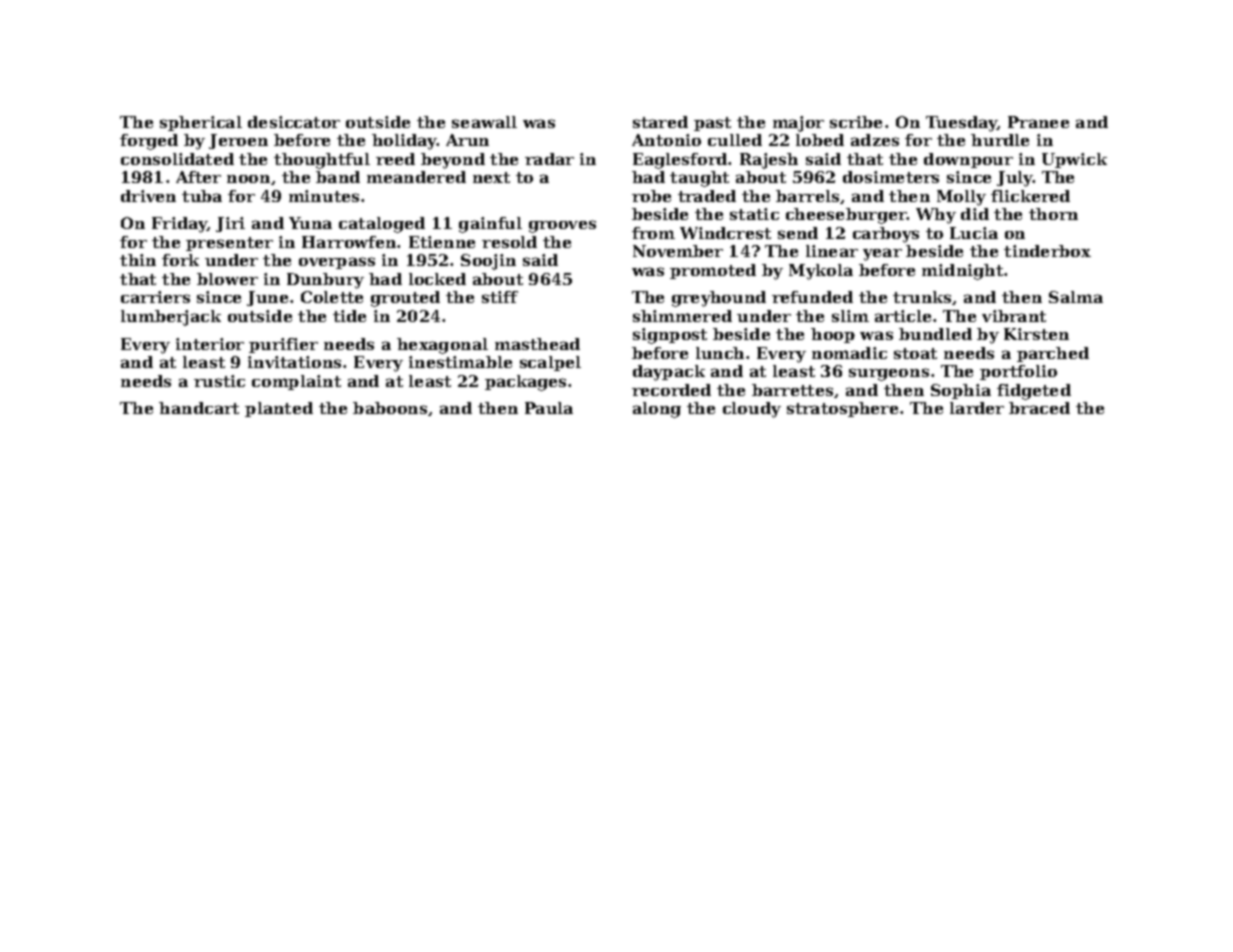 This document has width=1233, height=952. I want to click on Lucia, so click(974, 233).
